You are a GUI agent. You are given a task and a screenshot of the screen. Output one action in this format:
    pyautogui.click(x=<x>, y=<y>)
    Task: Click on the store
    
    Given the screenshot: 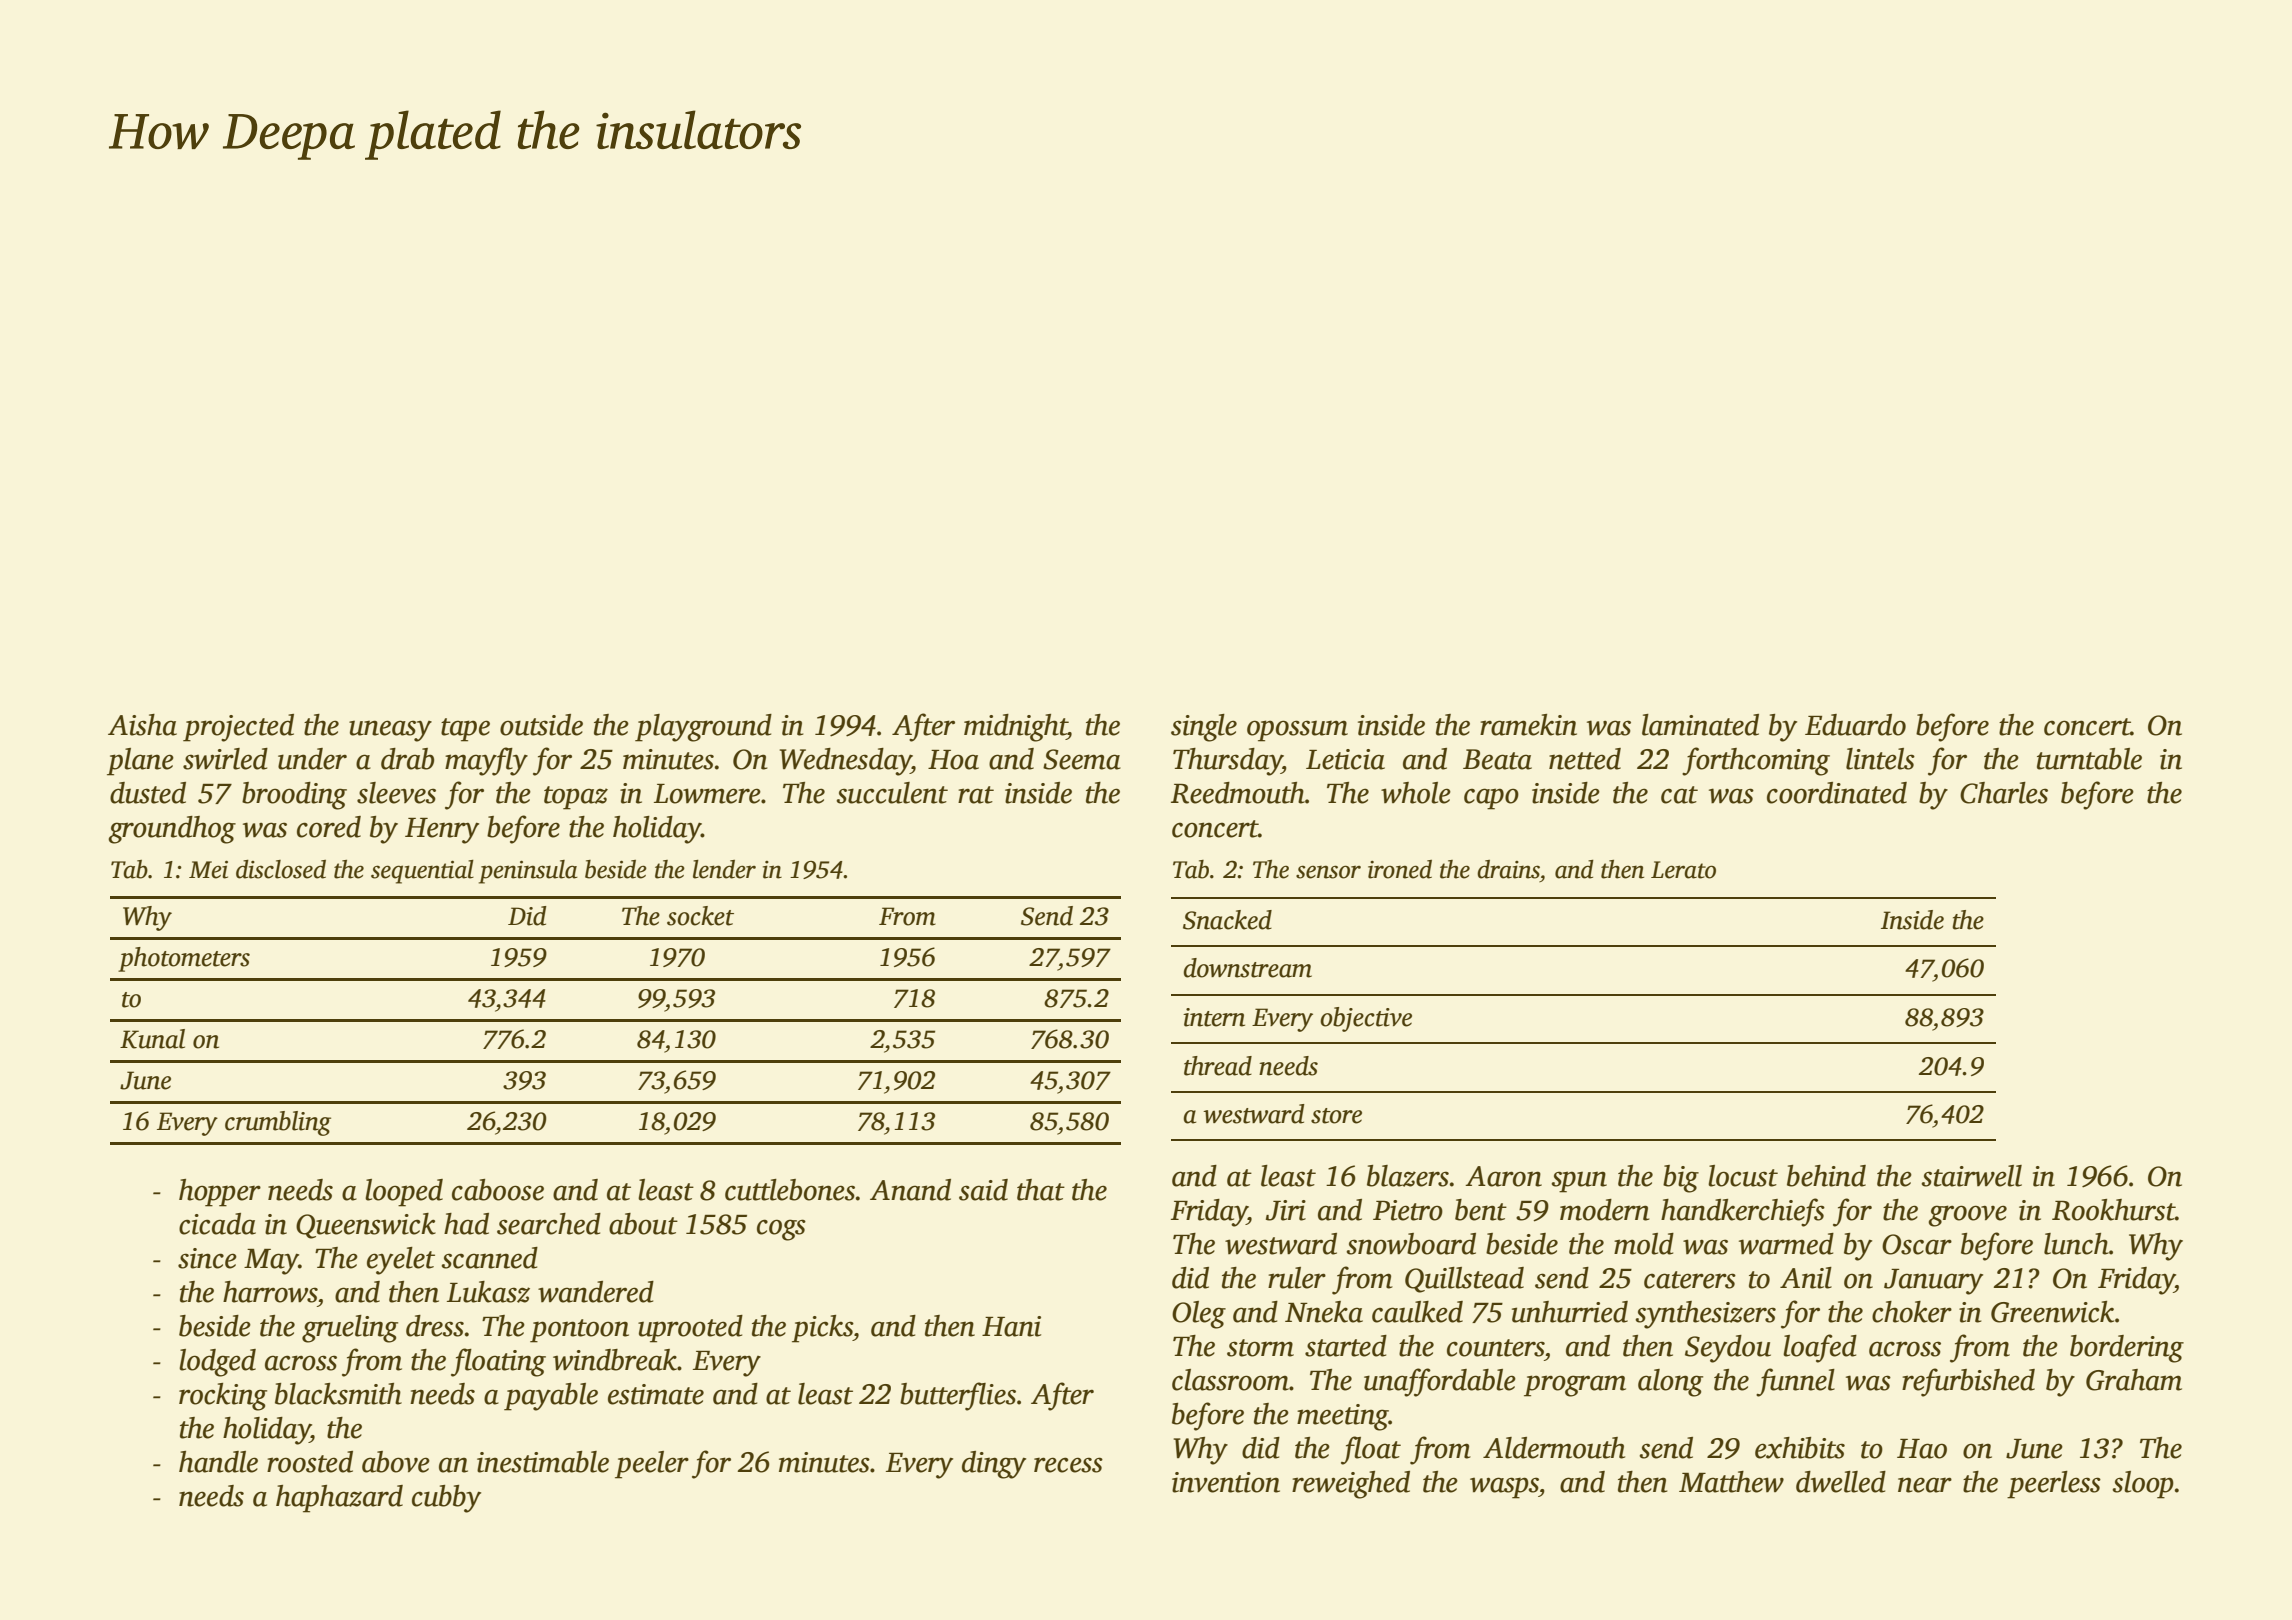 What is the action you would take?
    pyautogui.click(x=1336, y=1116)
